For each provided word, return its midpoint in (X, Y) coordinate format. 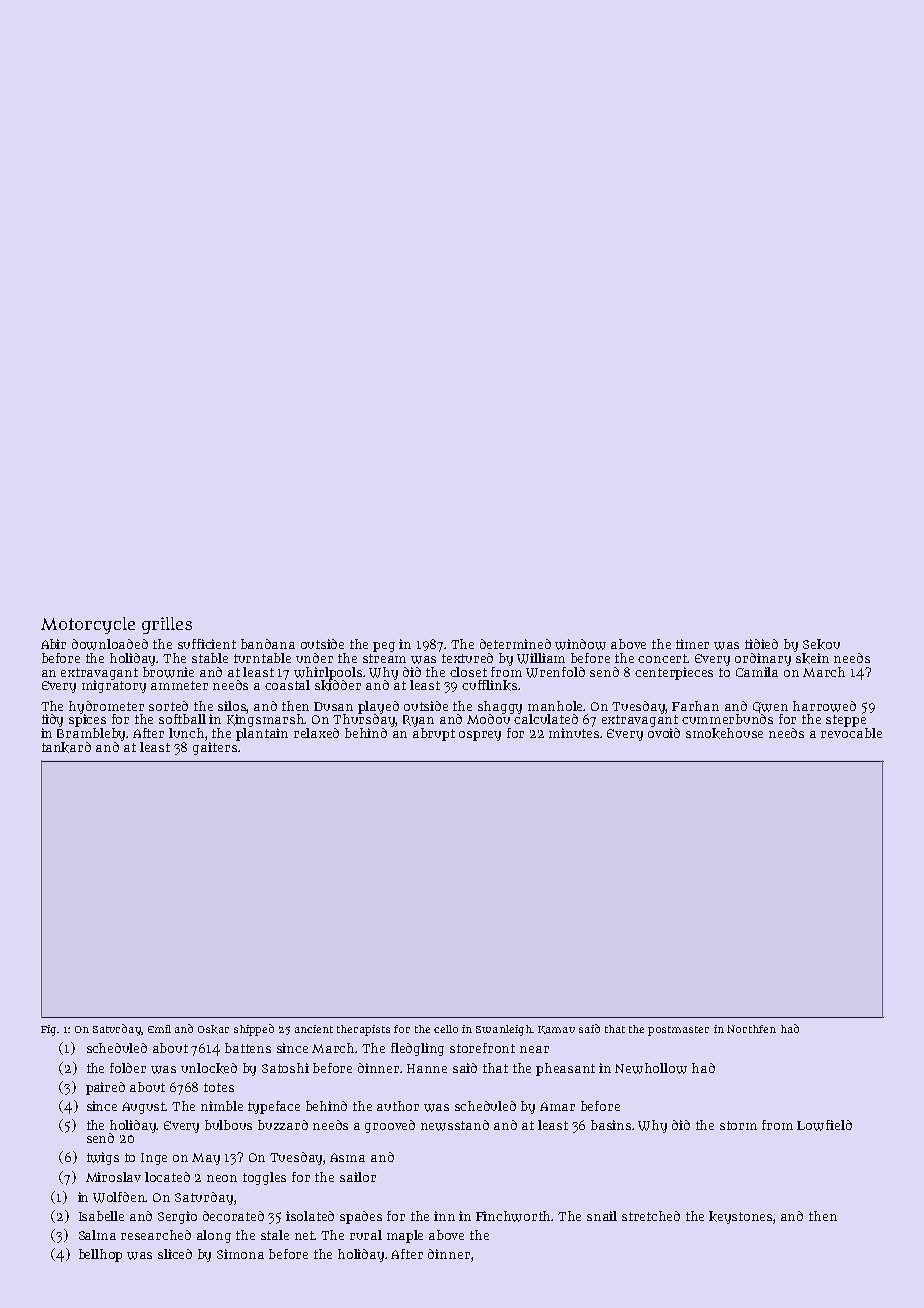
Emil (159, 1029)
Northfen (751, 1029)
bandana (268, 644)
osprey (480, 736)
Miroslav (113, 1177)
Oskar (213, 1029)
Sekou (821, 644)
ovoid (664, 733)
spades (361, 1217)
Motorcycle (88, 625)
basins (612, 1125)
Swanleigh (504, 1030)
